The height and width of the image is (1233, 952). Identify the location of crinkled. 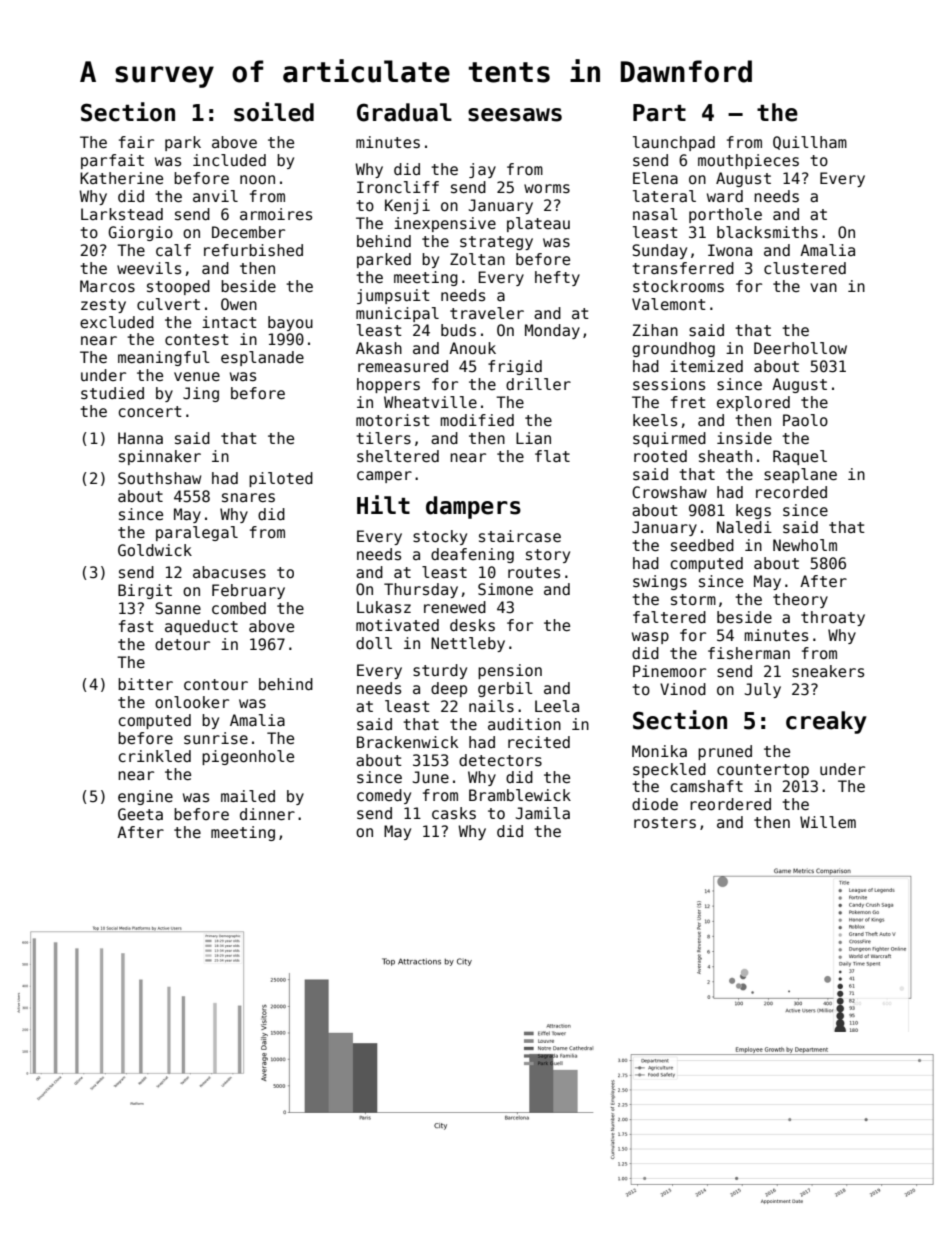
(155, 756).
